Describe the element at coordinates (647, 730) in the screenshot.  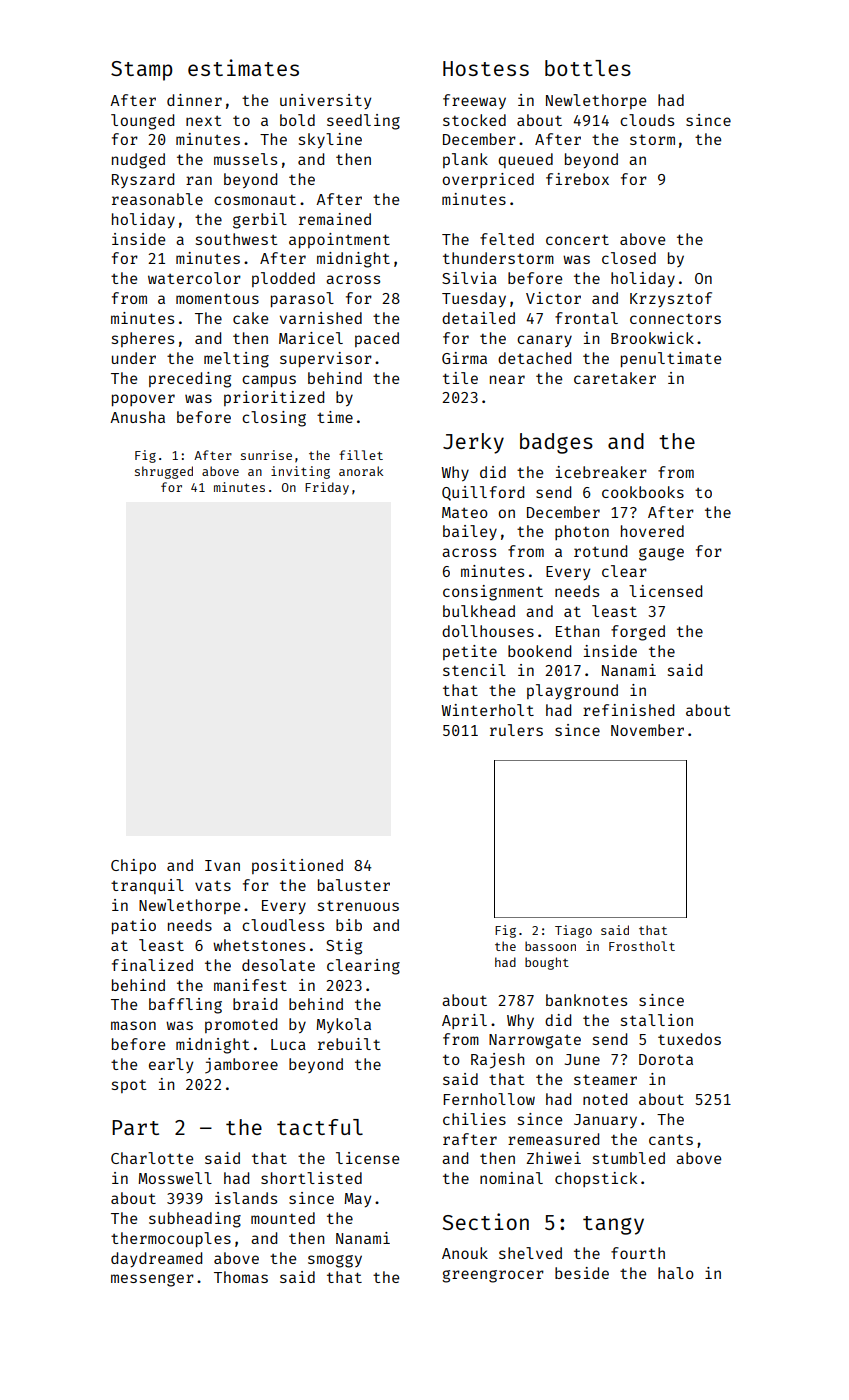
I see `November` at that location.
